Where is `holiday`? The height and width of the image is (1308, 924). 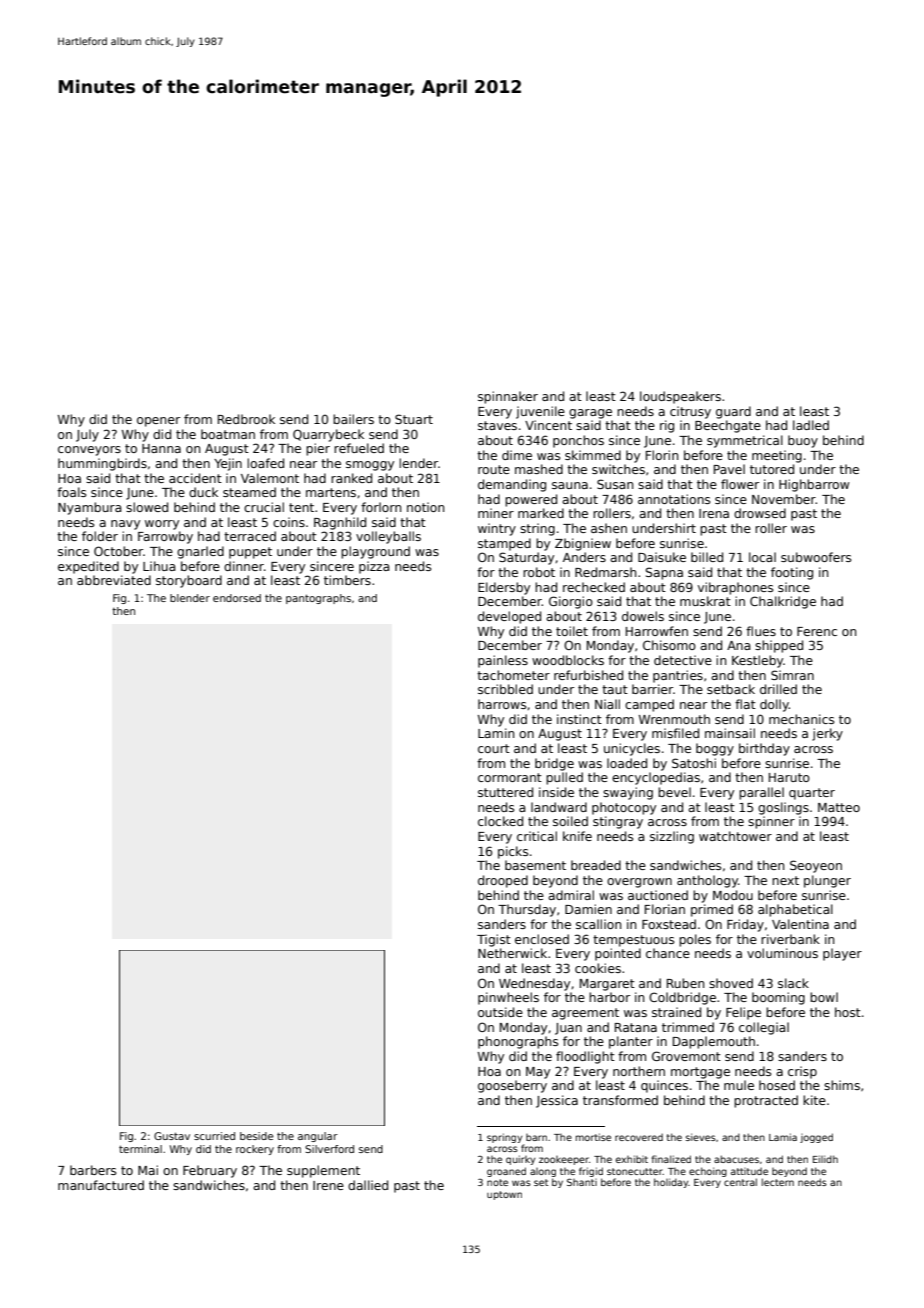 holiday is located at coordinates (671, 1183).
